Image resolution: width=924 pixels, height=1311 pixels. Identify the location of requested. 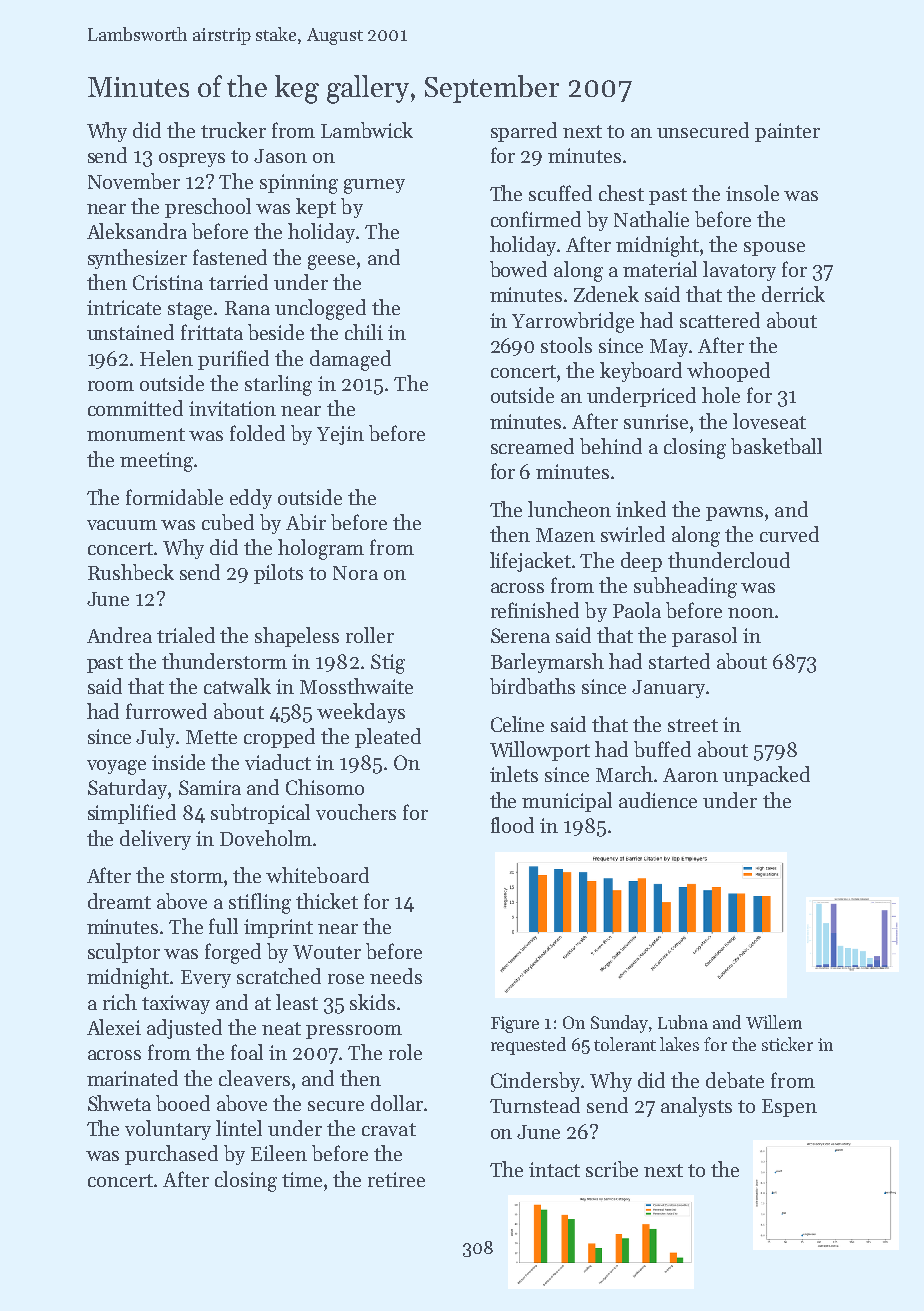
(528, 1046).
